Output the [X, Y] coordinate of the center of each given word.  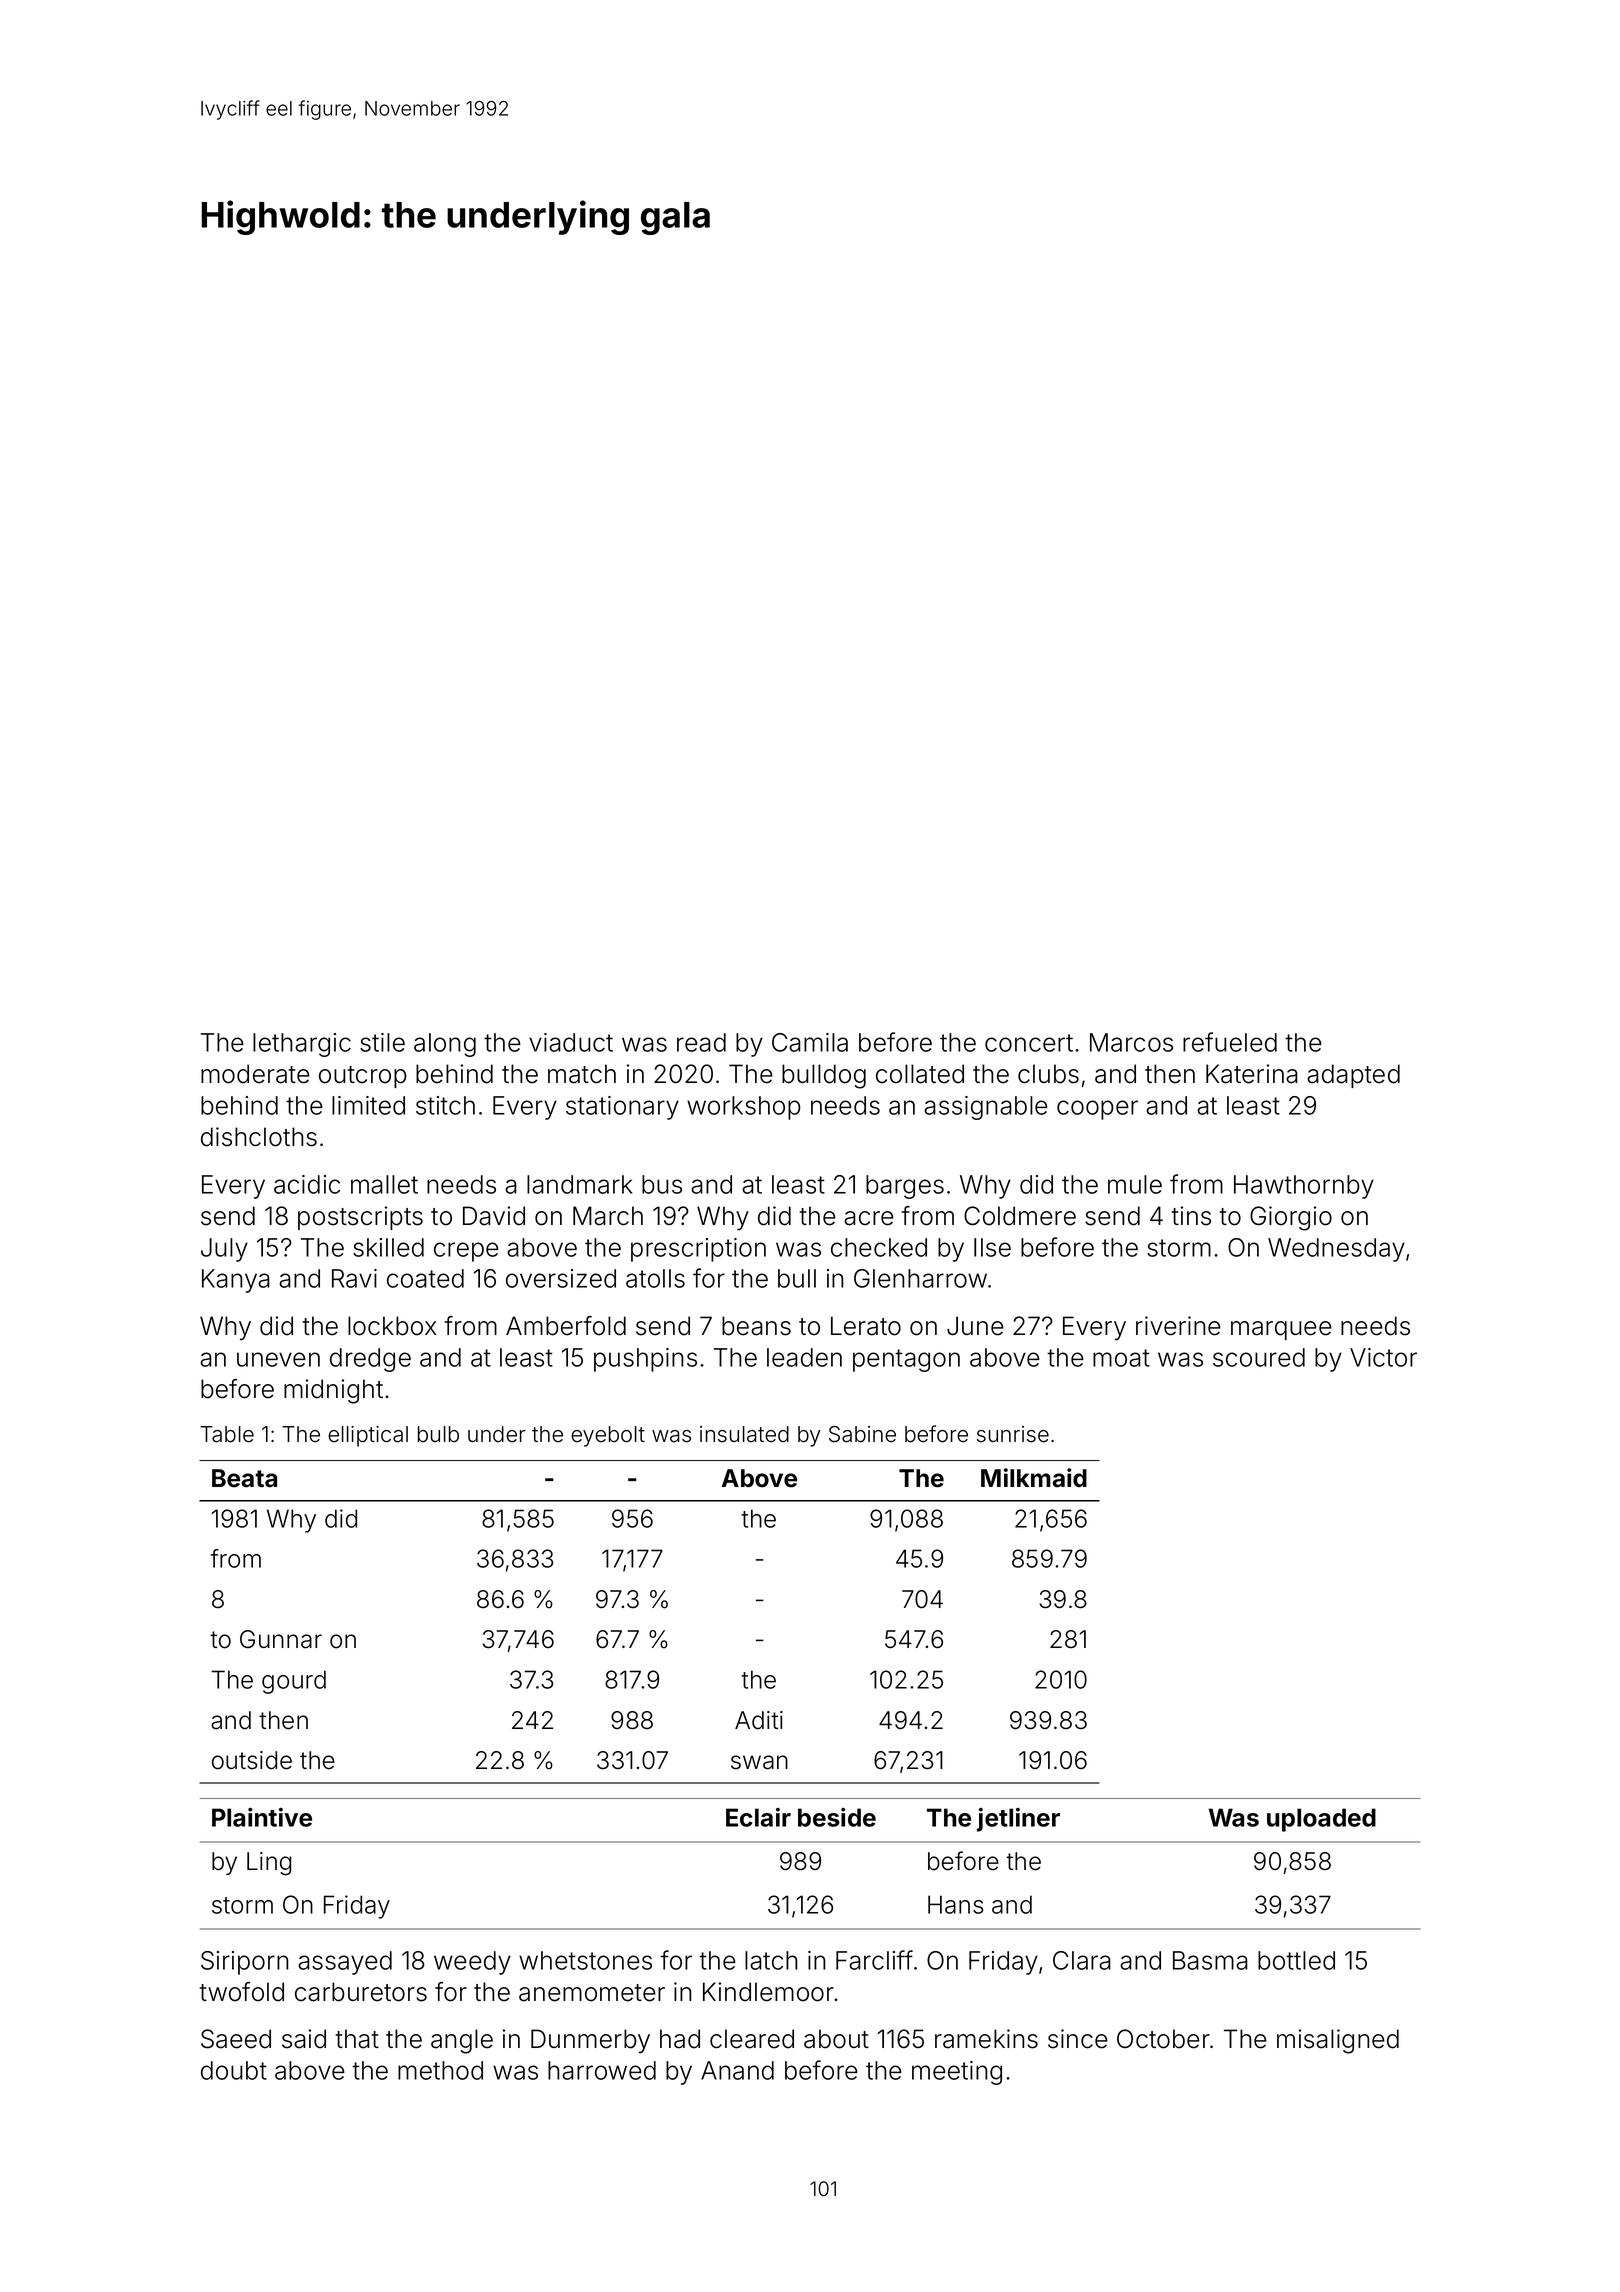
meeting [957, 2073]
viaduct [571, 1042]
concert [1029, 1043]
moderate [255, 1074]
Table [227, 1434]
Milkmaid [1034, 1478]
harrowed [602, 2070]
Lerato [866, 1326]
